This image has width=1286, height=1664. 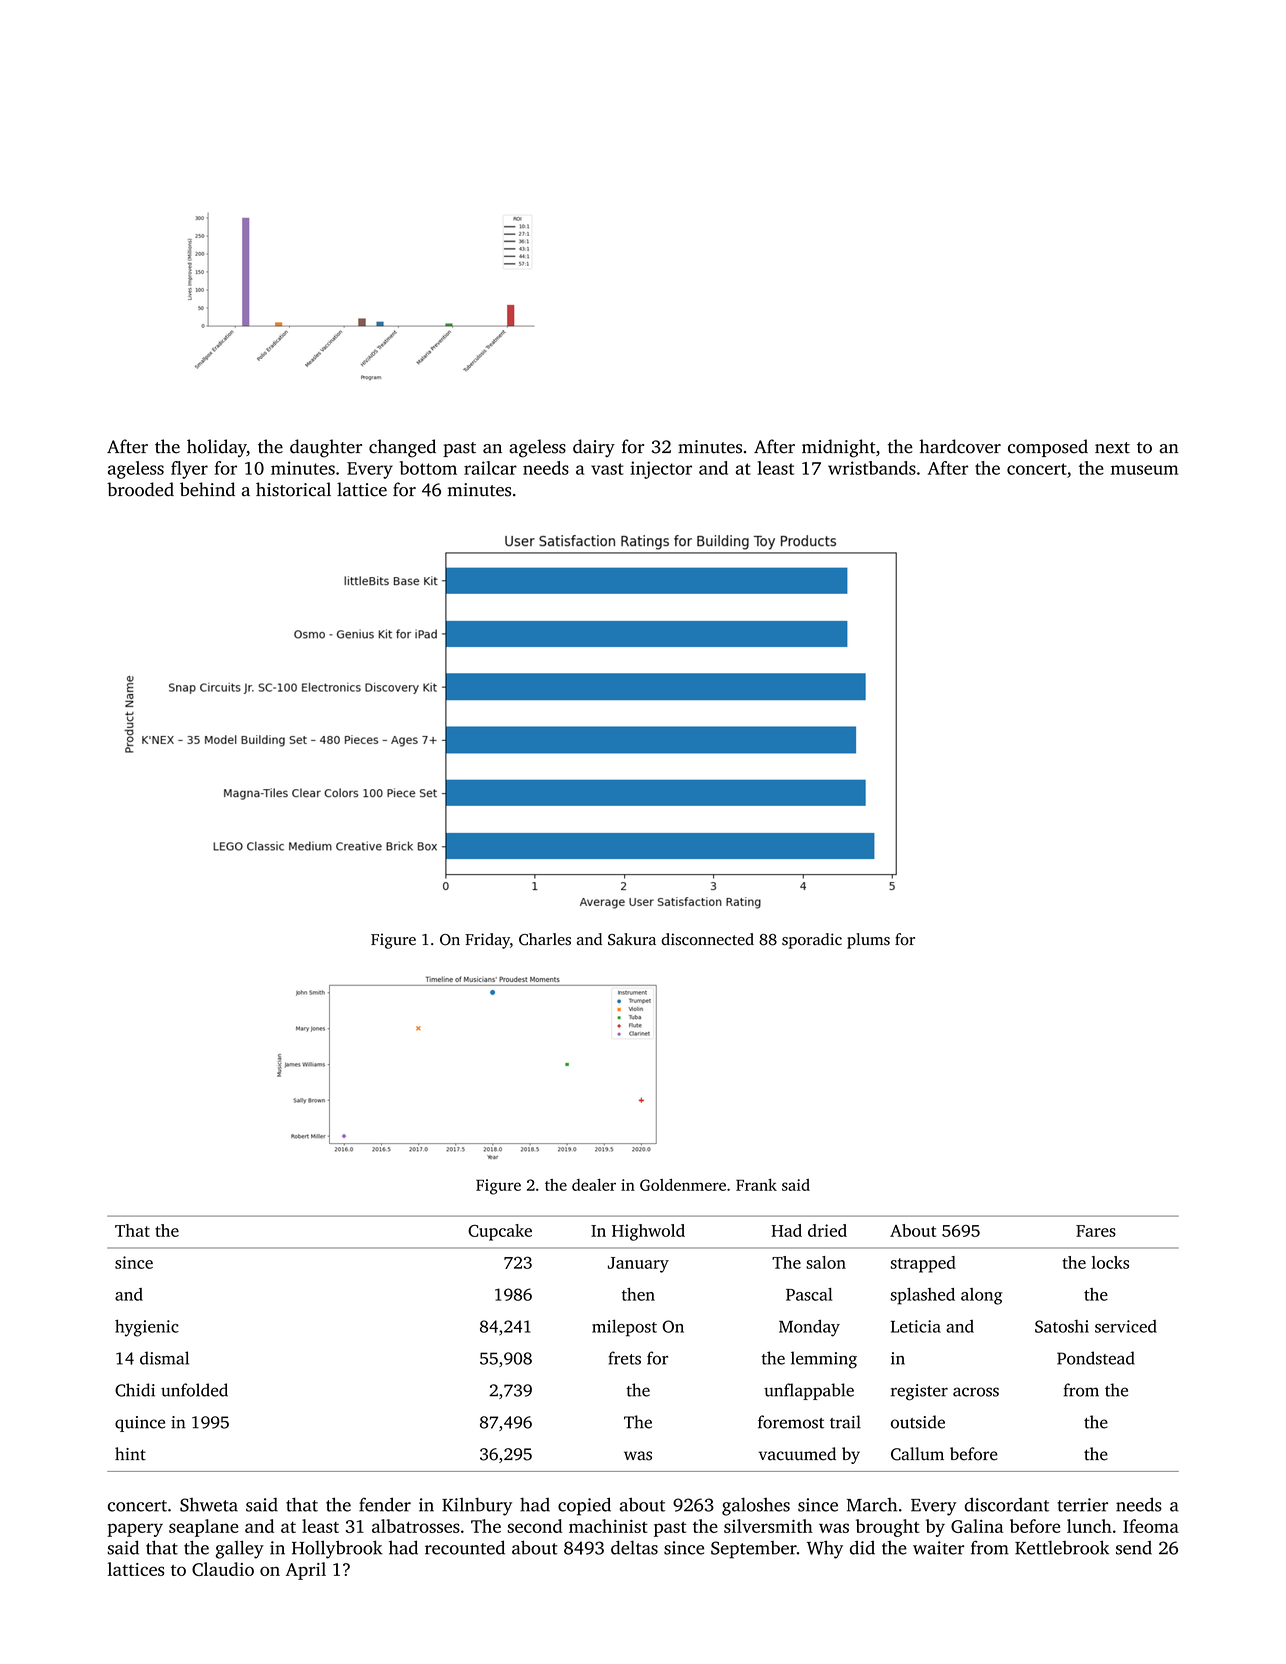 What do you see at coordinates (1112, 448) in the image?
I see `next` at bounding box center [1112, 448].
